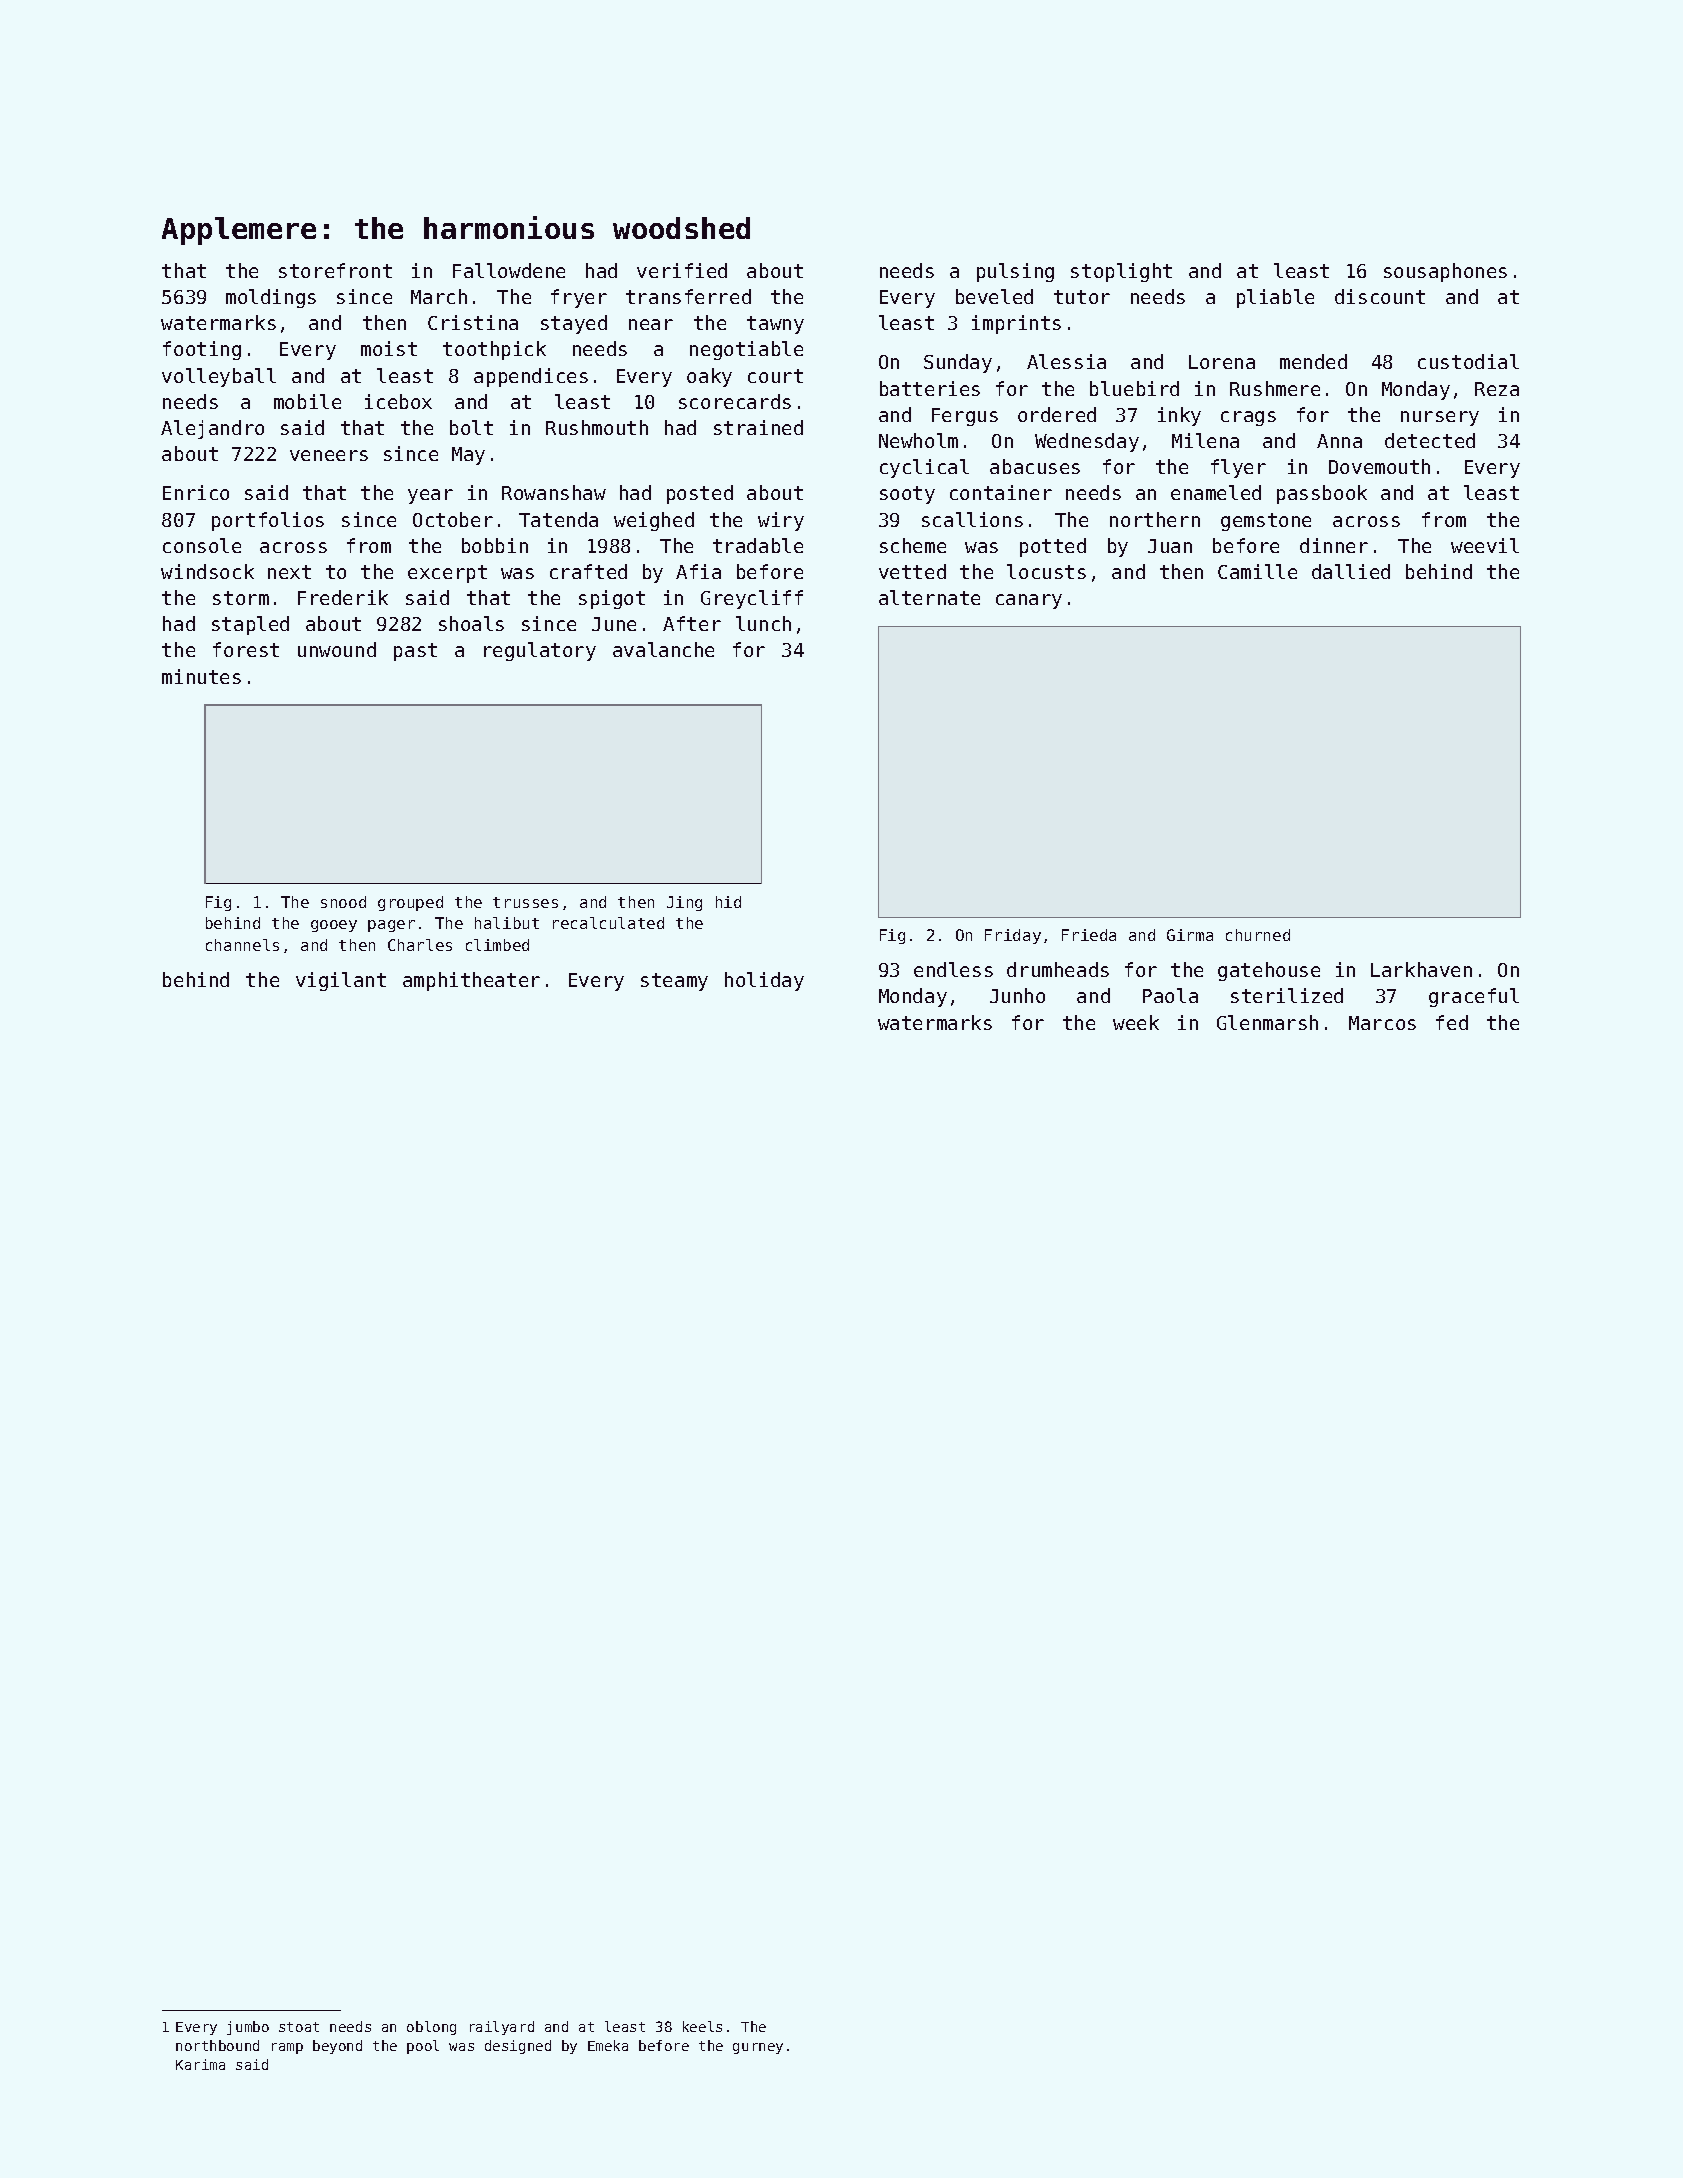 The image size is (1683, 2178). What do you see at coordinates (471, 981) in the image?
I see `amphitheater` at bounding box center [471, 981].
